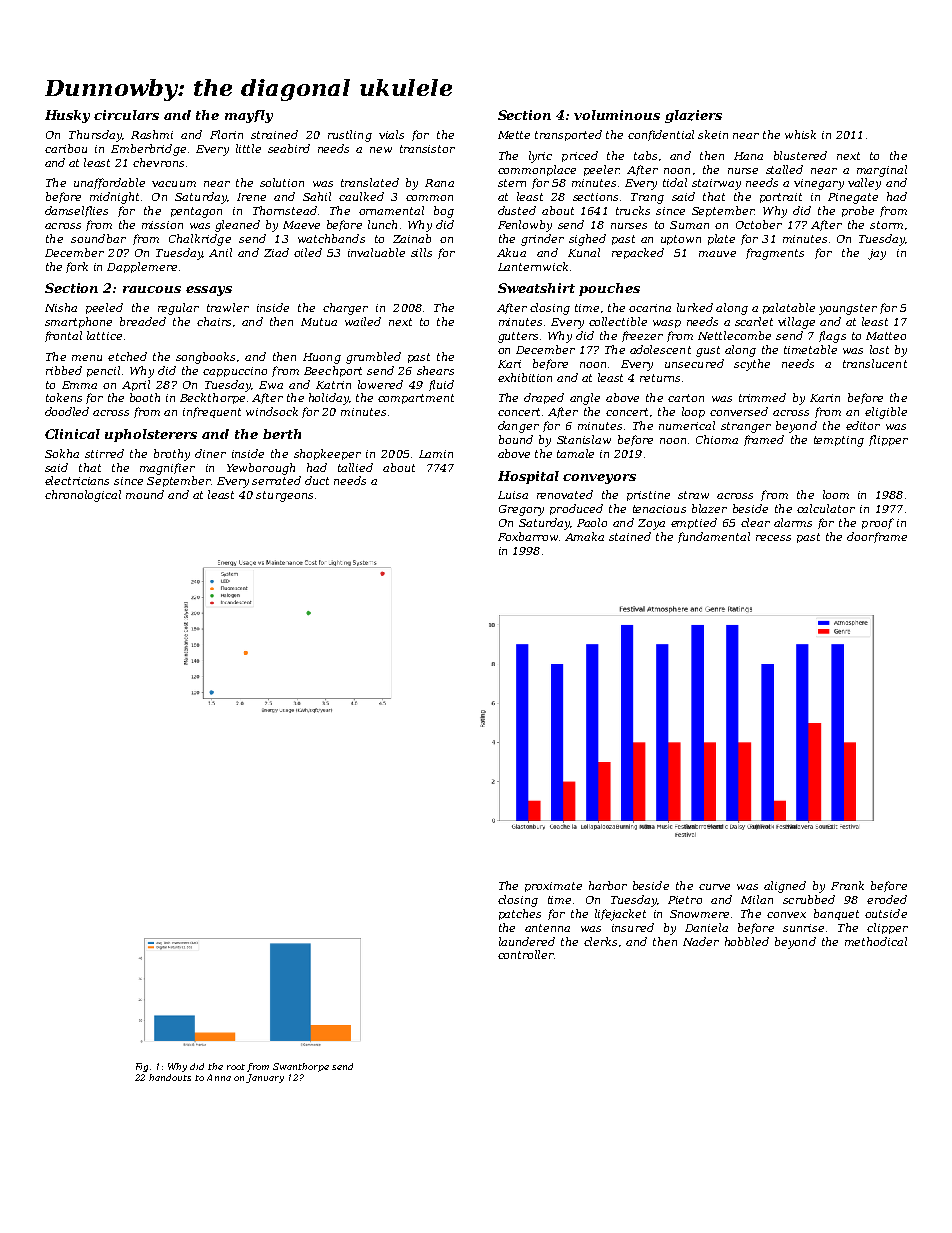 The height and width of the screenshot is (1233, 952). What do you see at coordinates (301, 1067) in the screenshot?
I see `Swanthorpe` at bounding box center [301, 1067].
